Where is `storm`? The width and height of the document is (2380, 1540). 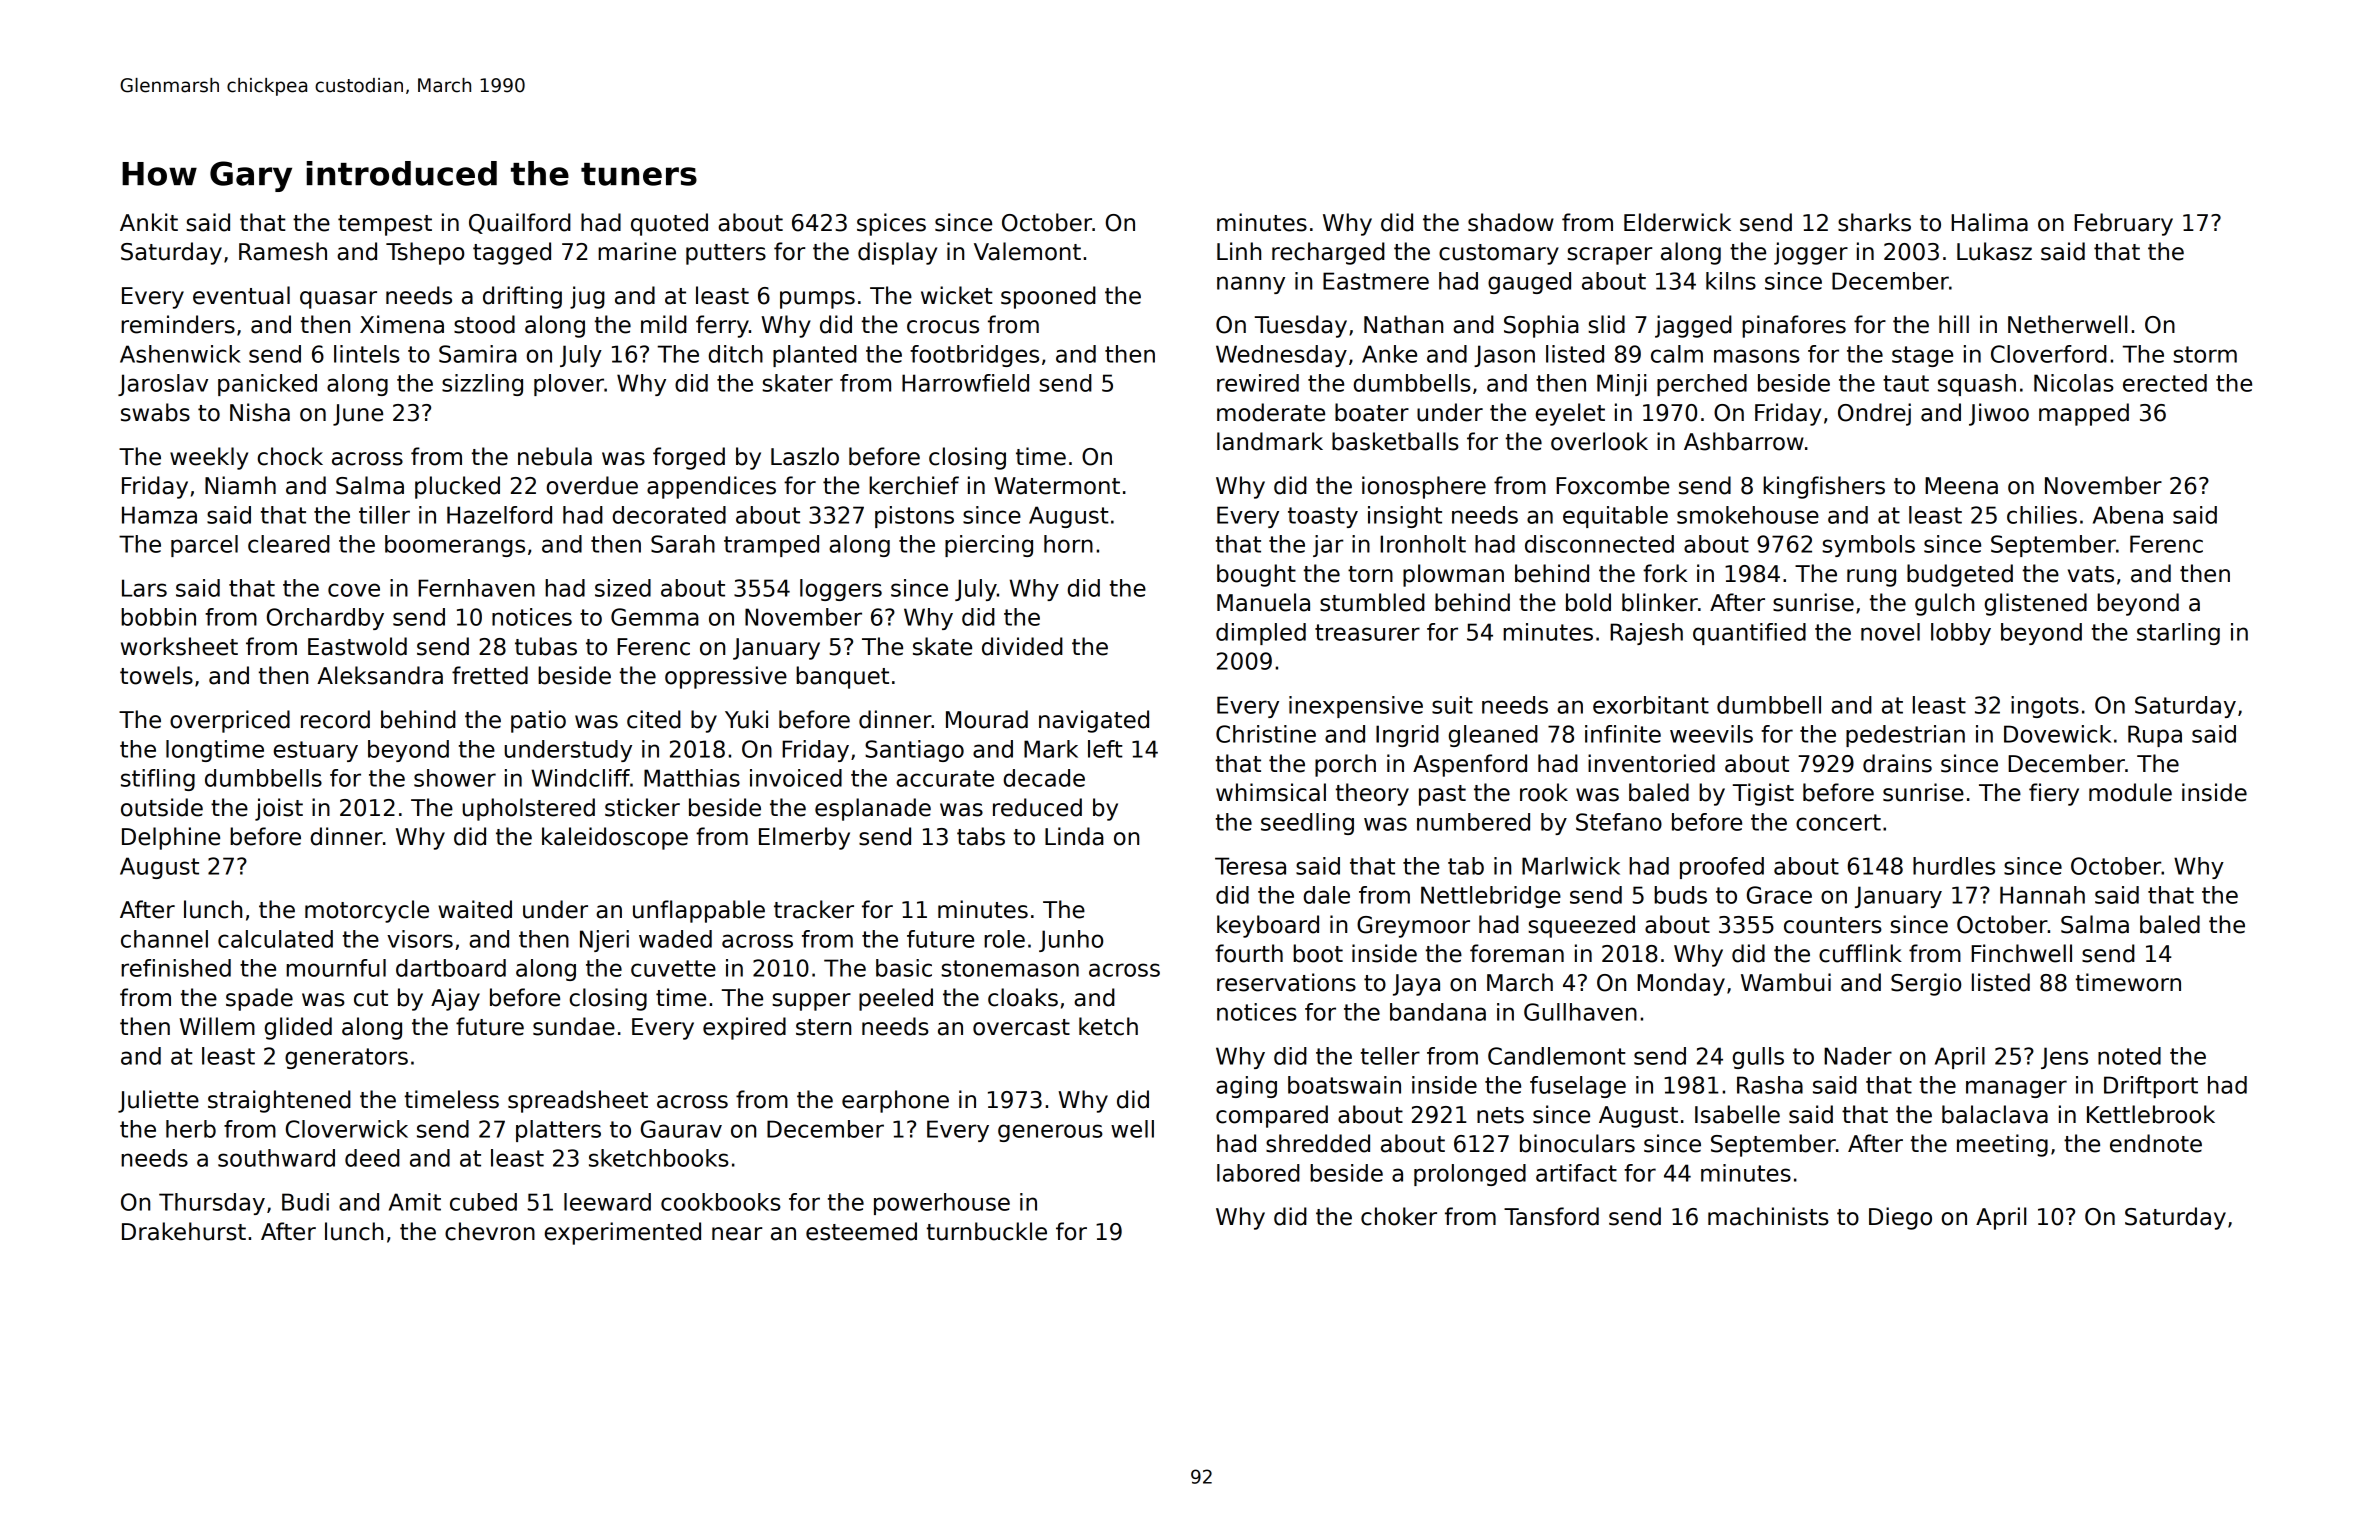
storm is located at coordinates (2205, 354).
